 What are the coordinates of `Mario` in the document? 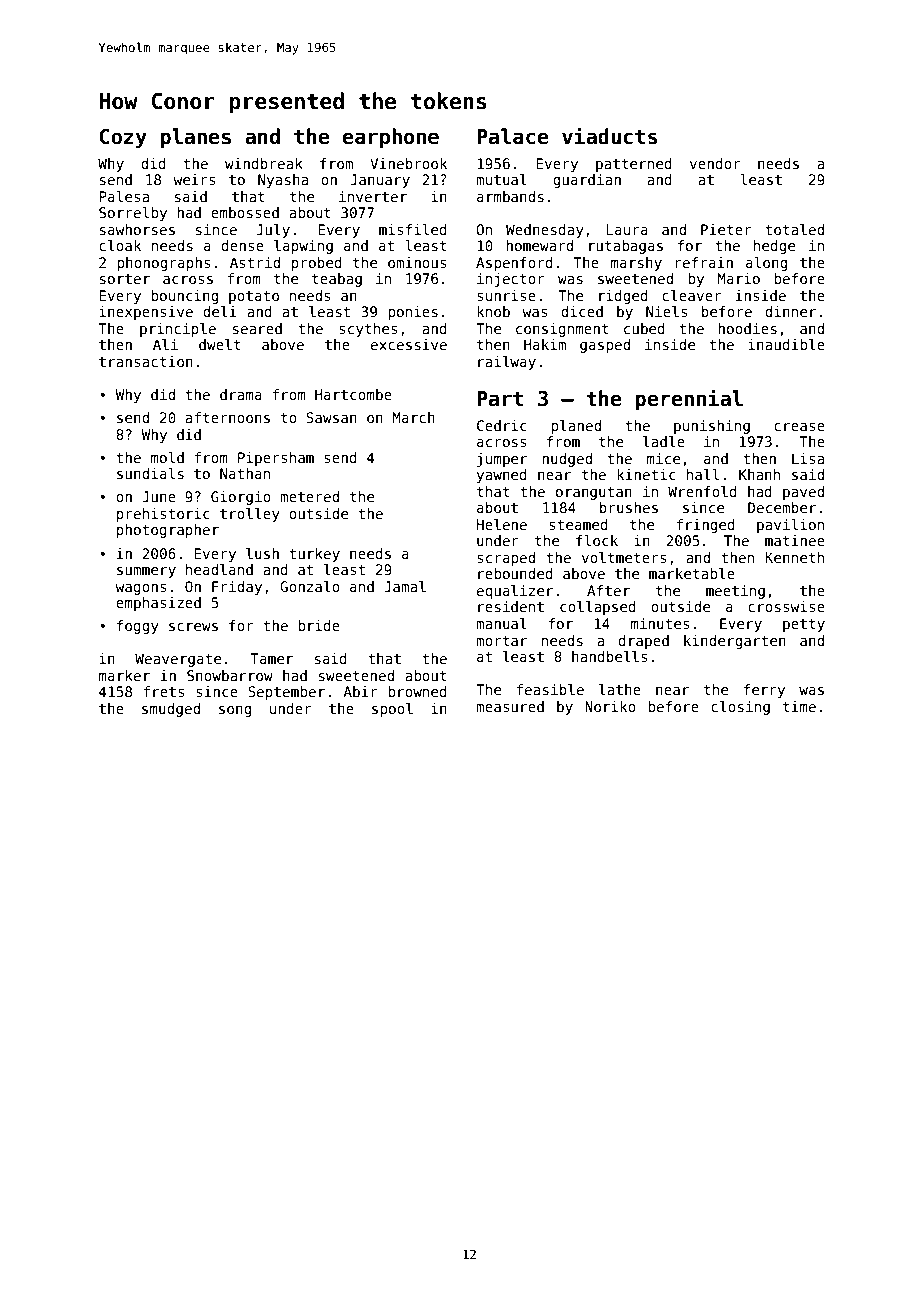 It's located at (739, 278).
